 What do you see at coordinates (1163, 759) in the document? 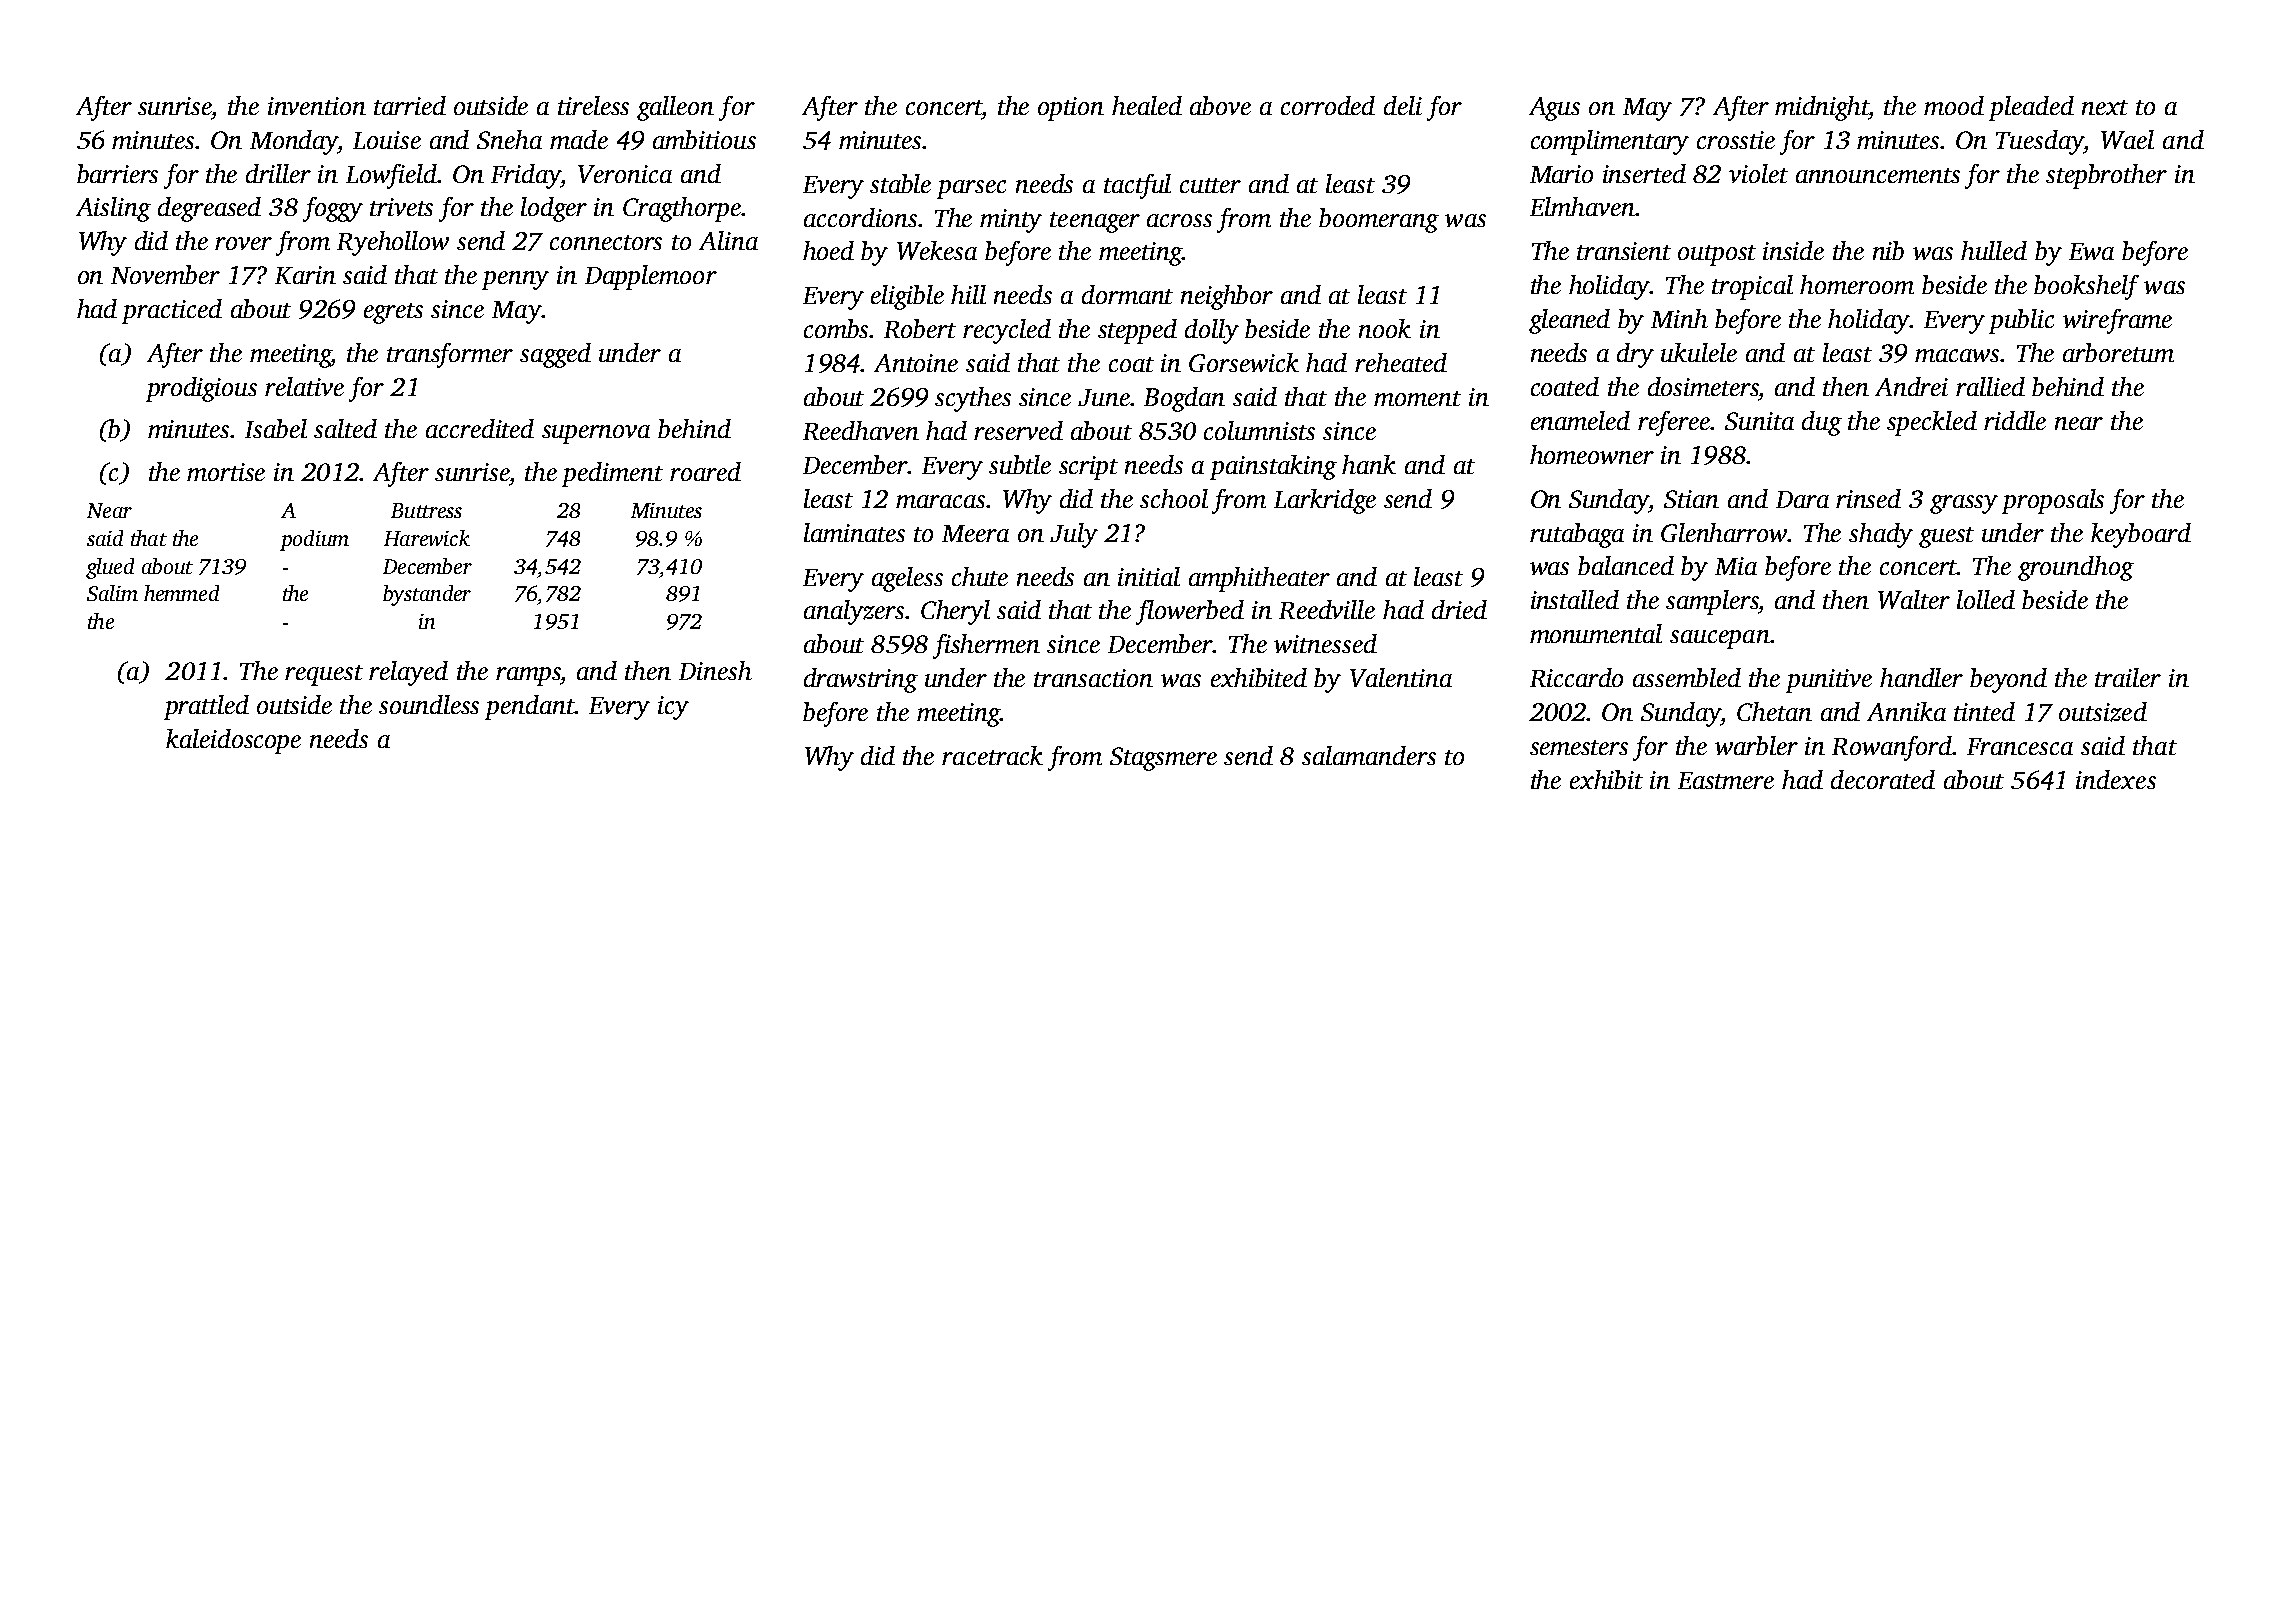
I see `Stagsmere` at bounding box center [1163, 759].
